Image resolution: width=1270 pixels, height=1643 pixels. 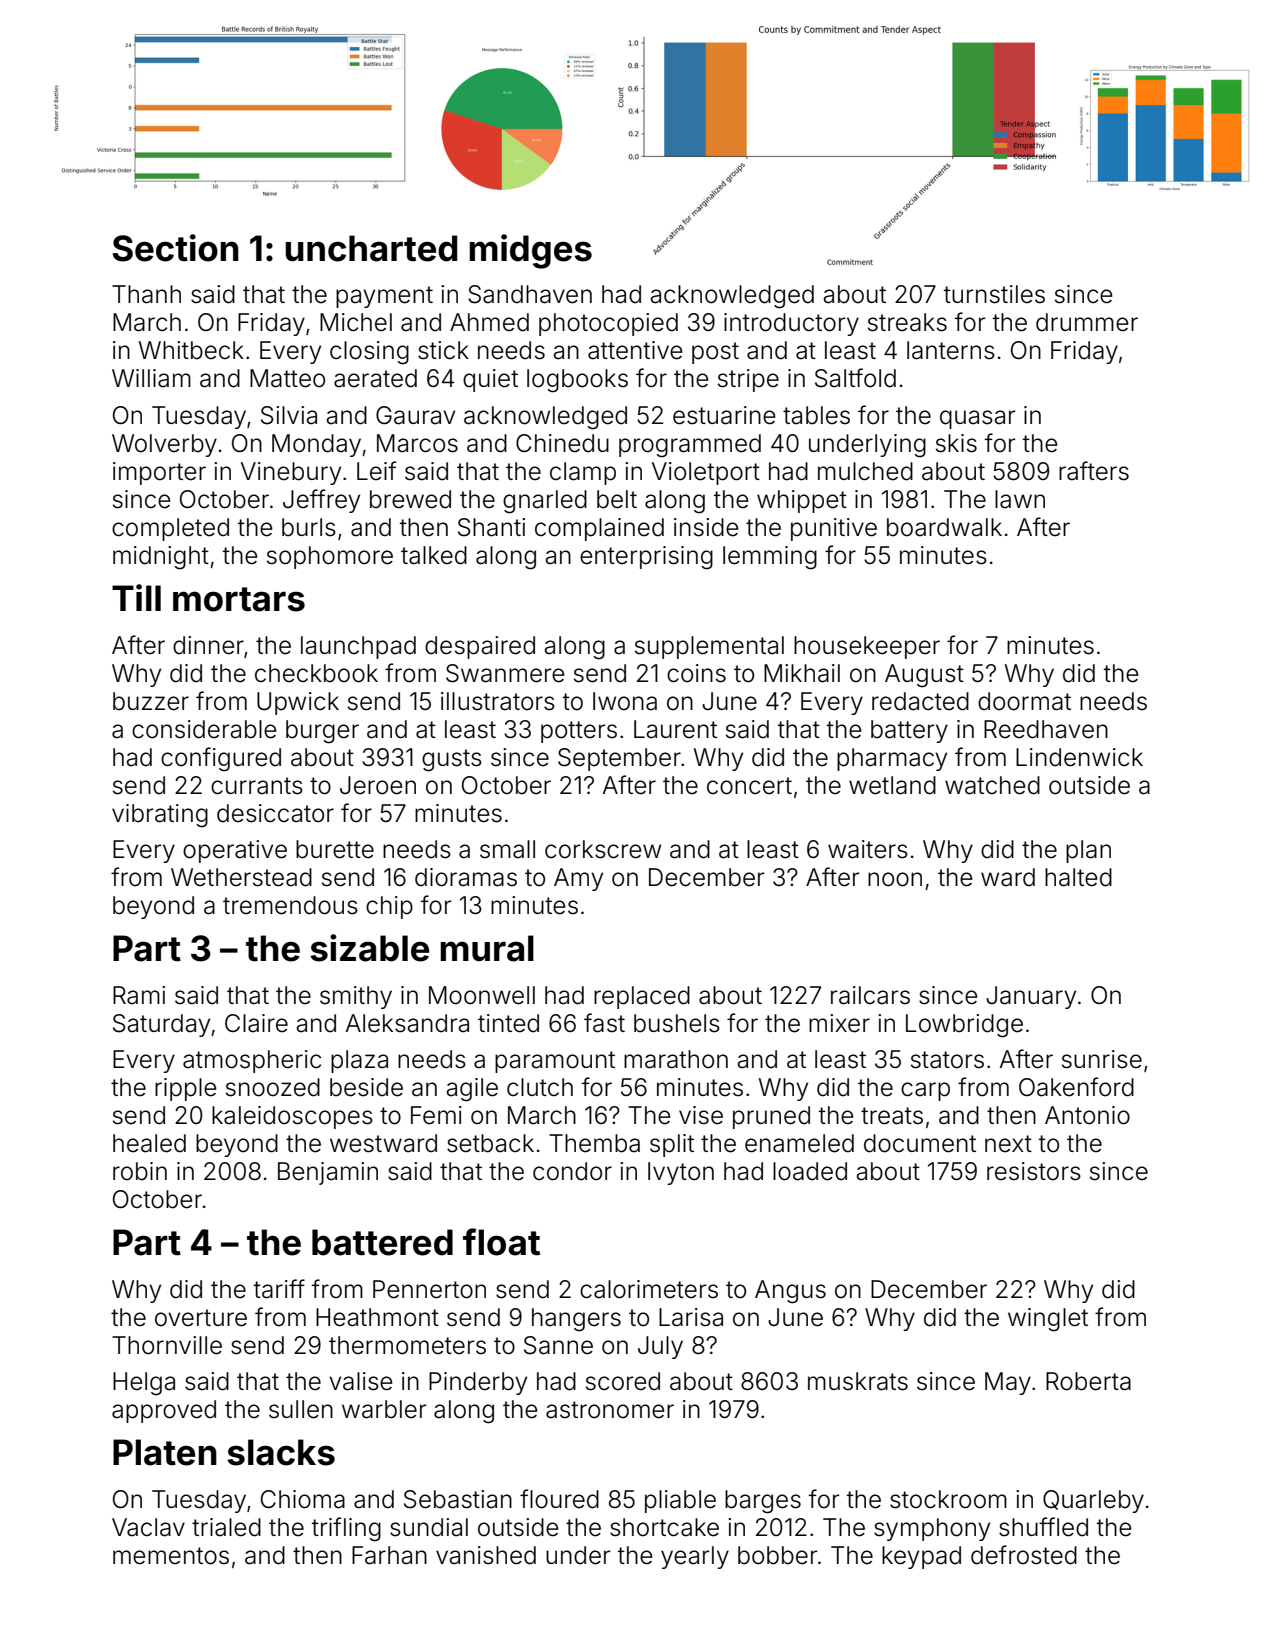 What do you see at coordinates (680, 1501) in the screenshot?
I see `pliable` at bounding box center [680, 1501].
